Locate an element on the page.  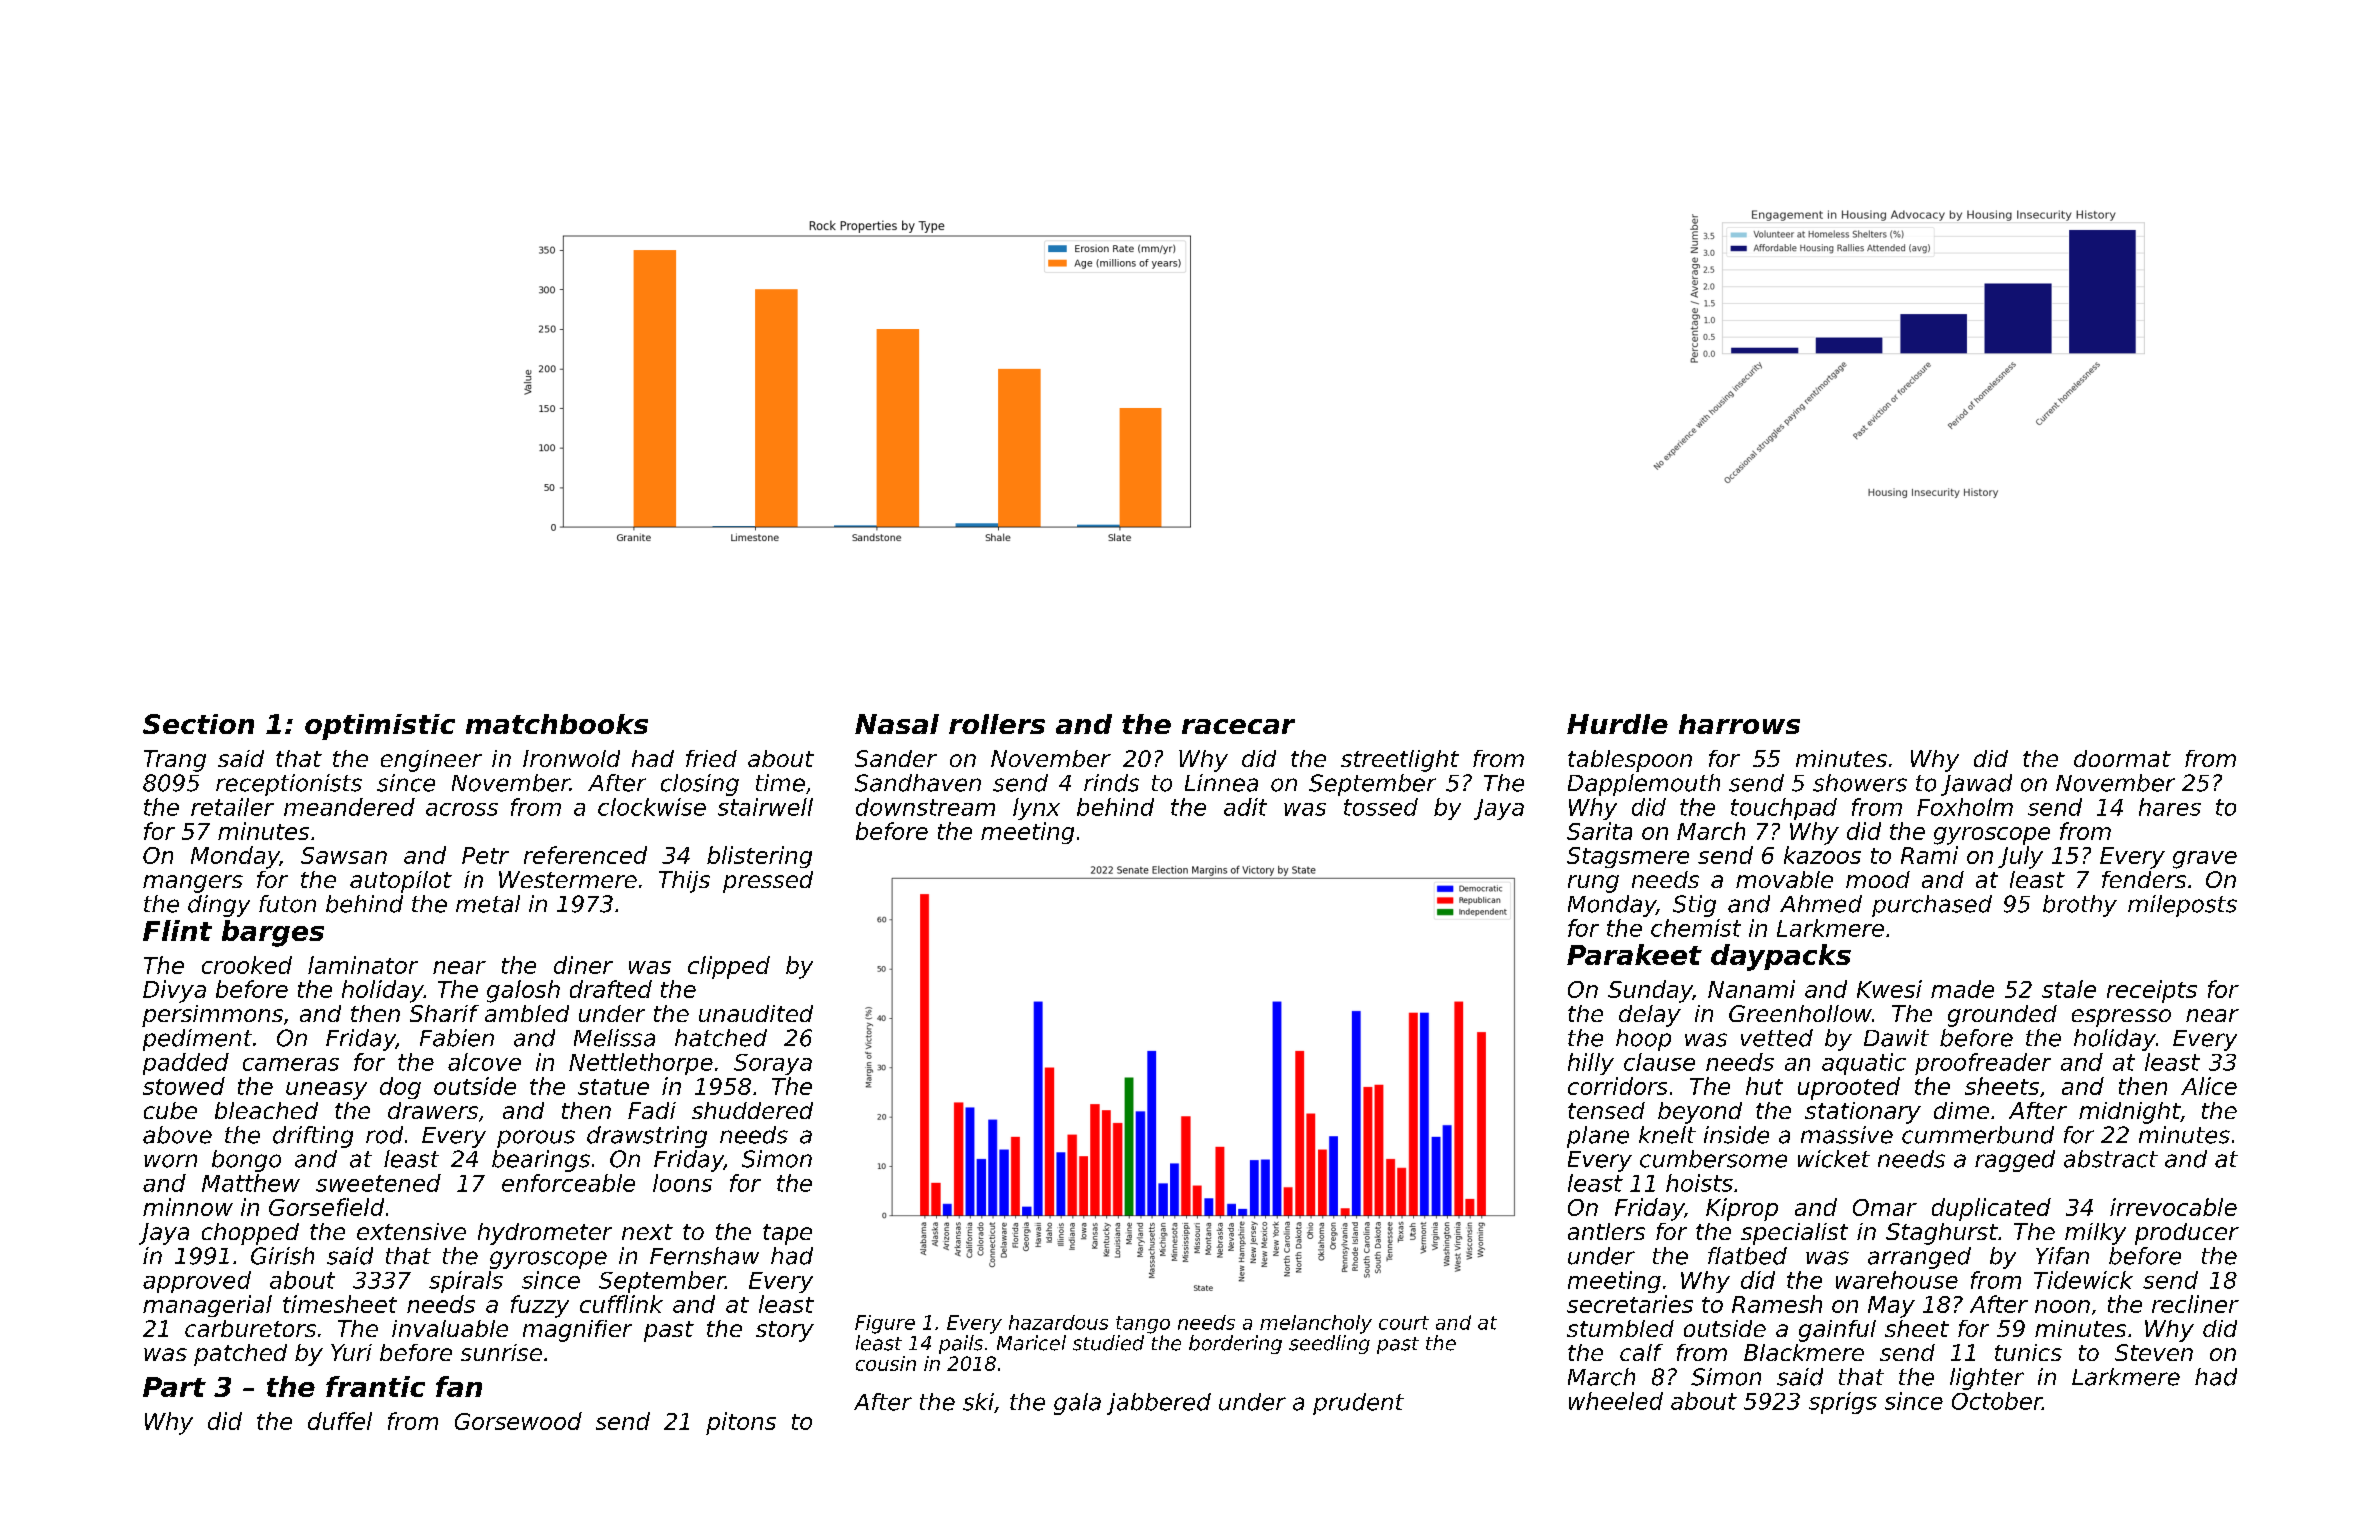
frantic is located at coordinates (375, 1386).
